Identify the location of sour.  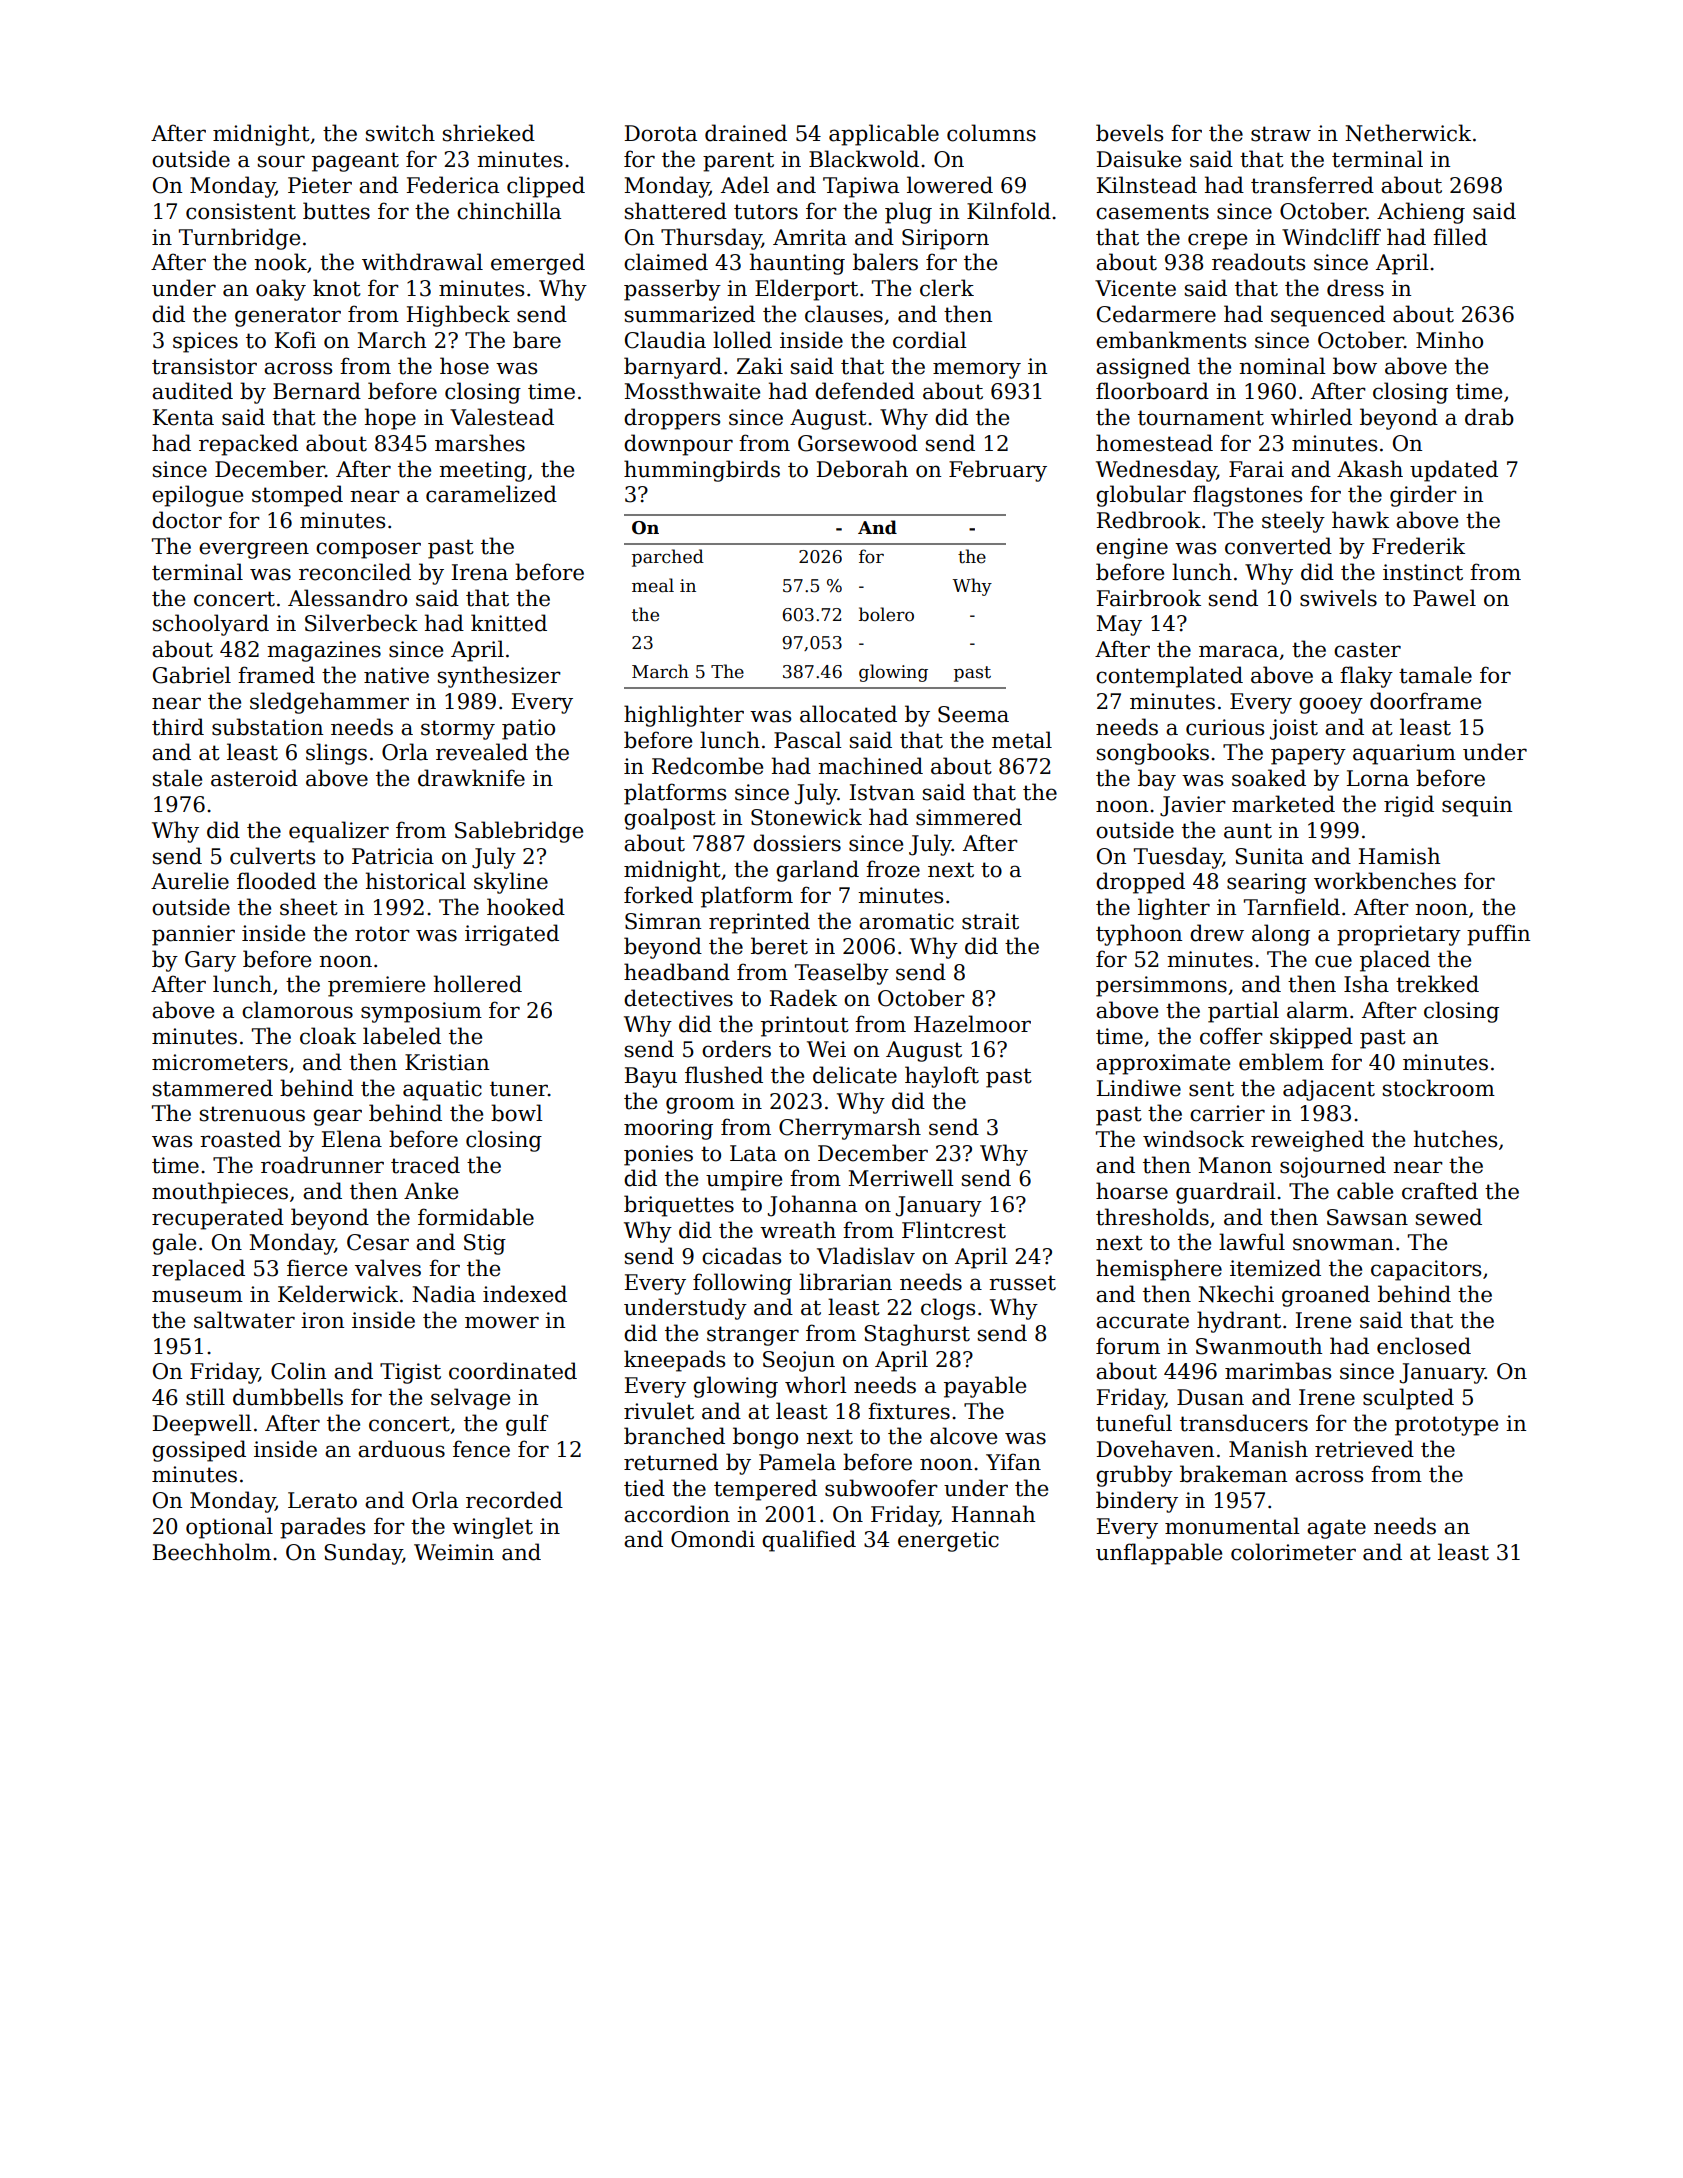
(281, 161).
